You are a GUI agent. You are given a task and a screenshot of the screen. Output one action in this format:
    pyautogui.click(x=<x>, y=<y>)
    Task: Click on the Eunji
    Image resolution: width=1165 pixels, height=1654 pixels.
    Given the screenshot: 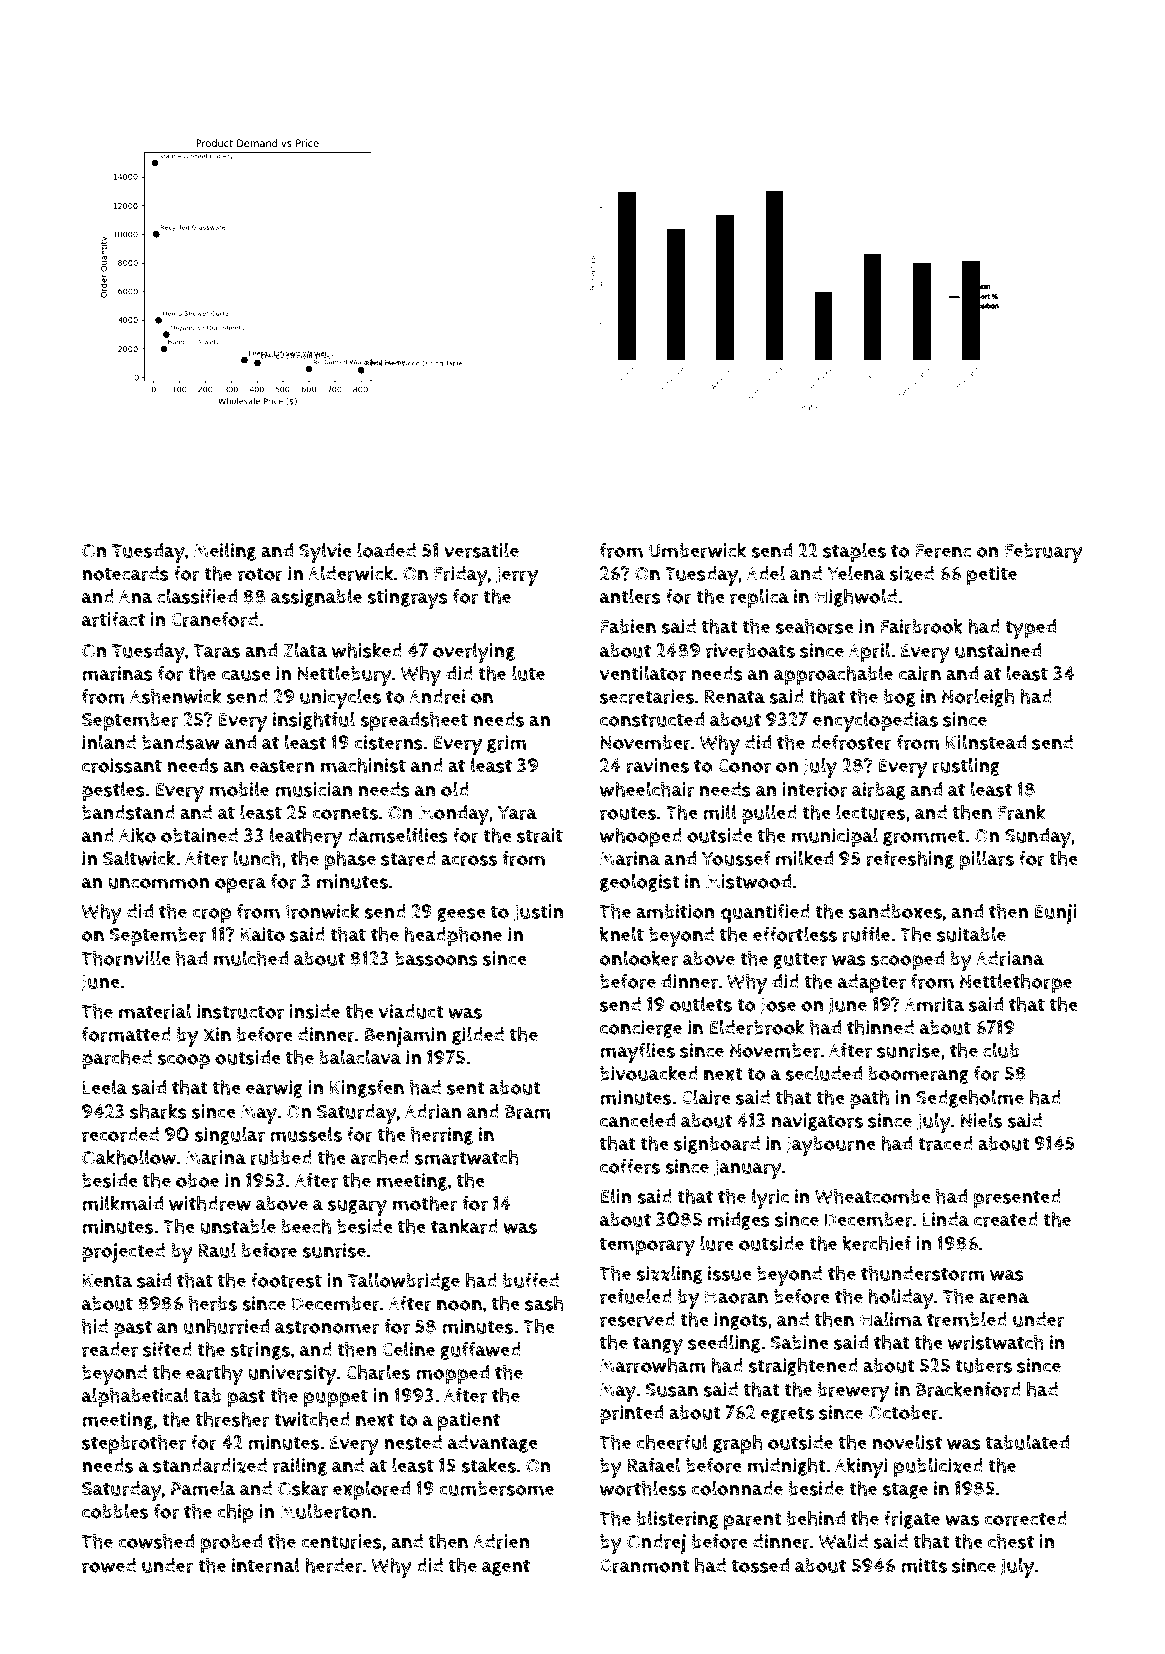 What is the action you would take?
    pyautogui.click(x=1056, y=914)
